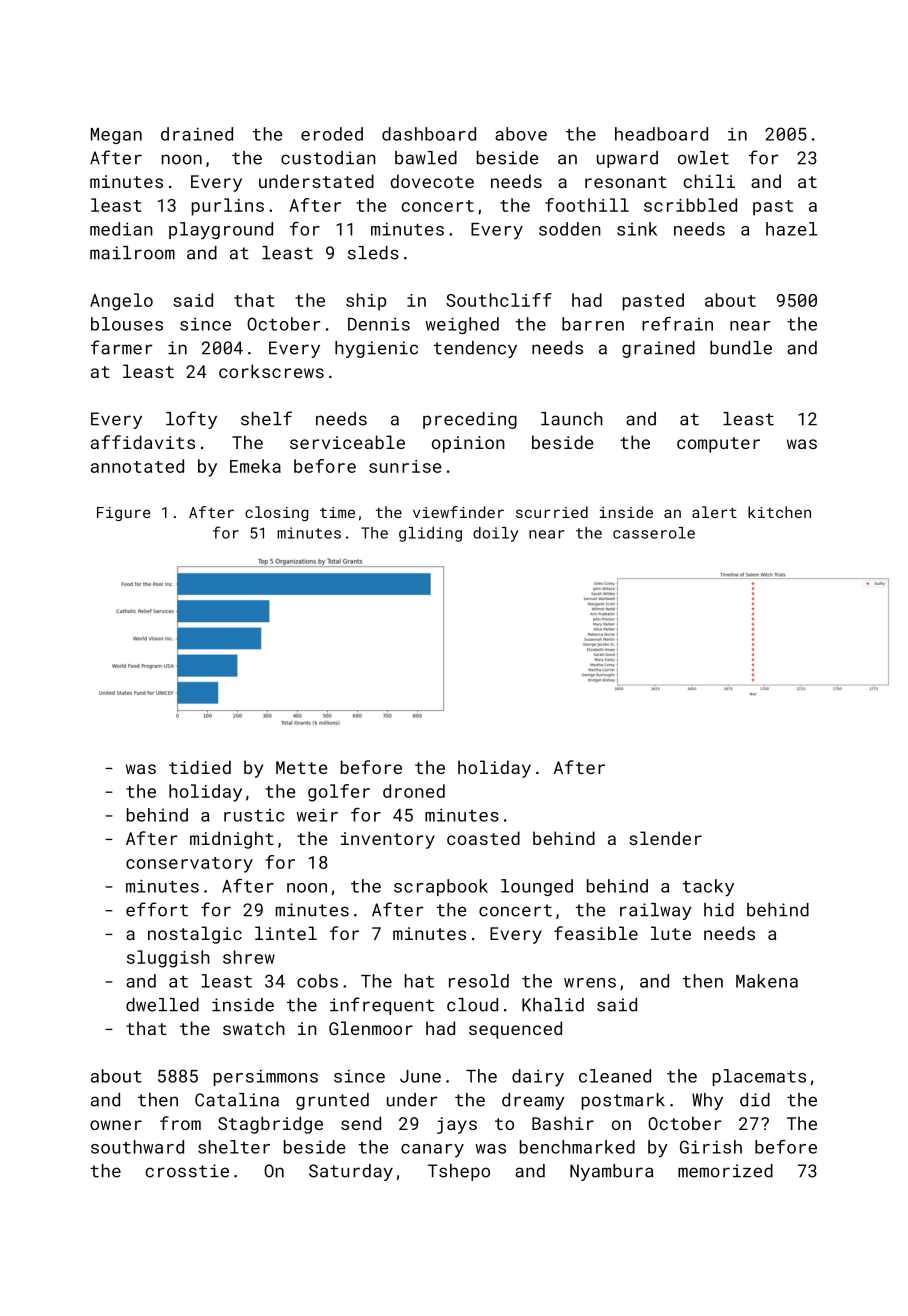  Describe the element at coordinates (405, 466) in the image. I see `sunrise` at that location.
